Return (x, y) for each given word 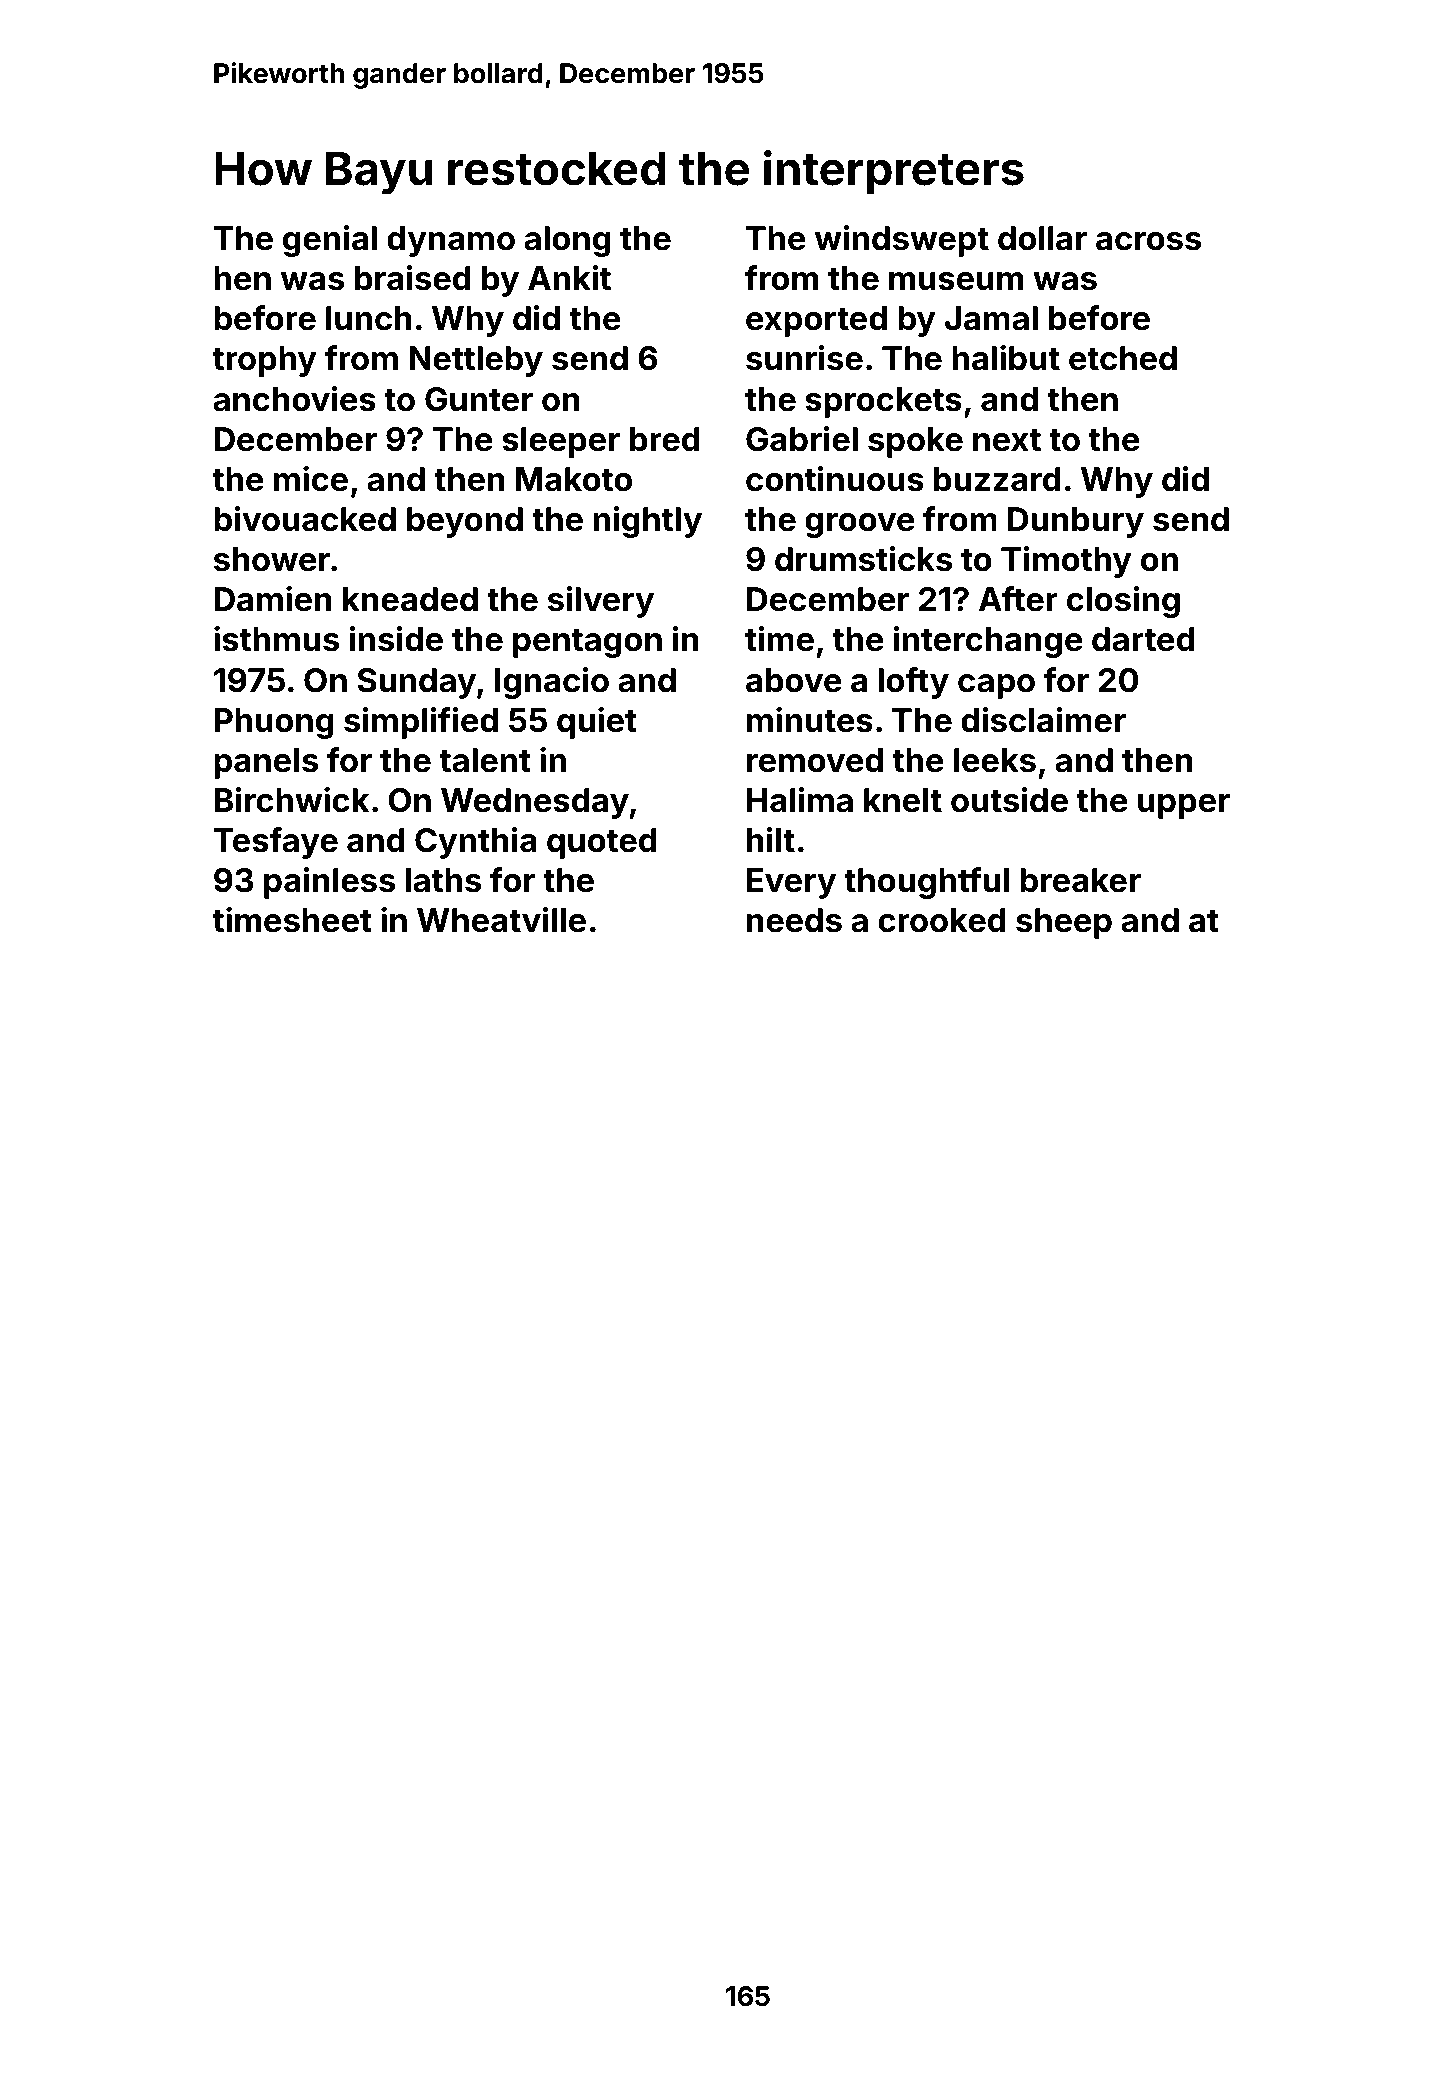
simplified (421, 723)
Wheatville (501, 920)
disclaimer (1043, 720)
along (567, 241)
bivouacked (305, 519)
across (1148, 241)
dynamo (451, 241)
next (1007, 440)
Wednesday (535, 803)
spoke (915, 442)
